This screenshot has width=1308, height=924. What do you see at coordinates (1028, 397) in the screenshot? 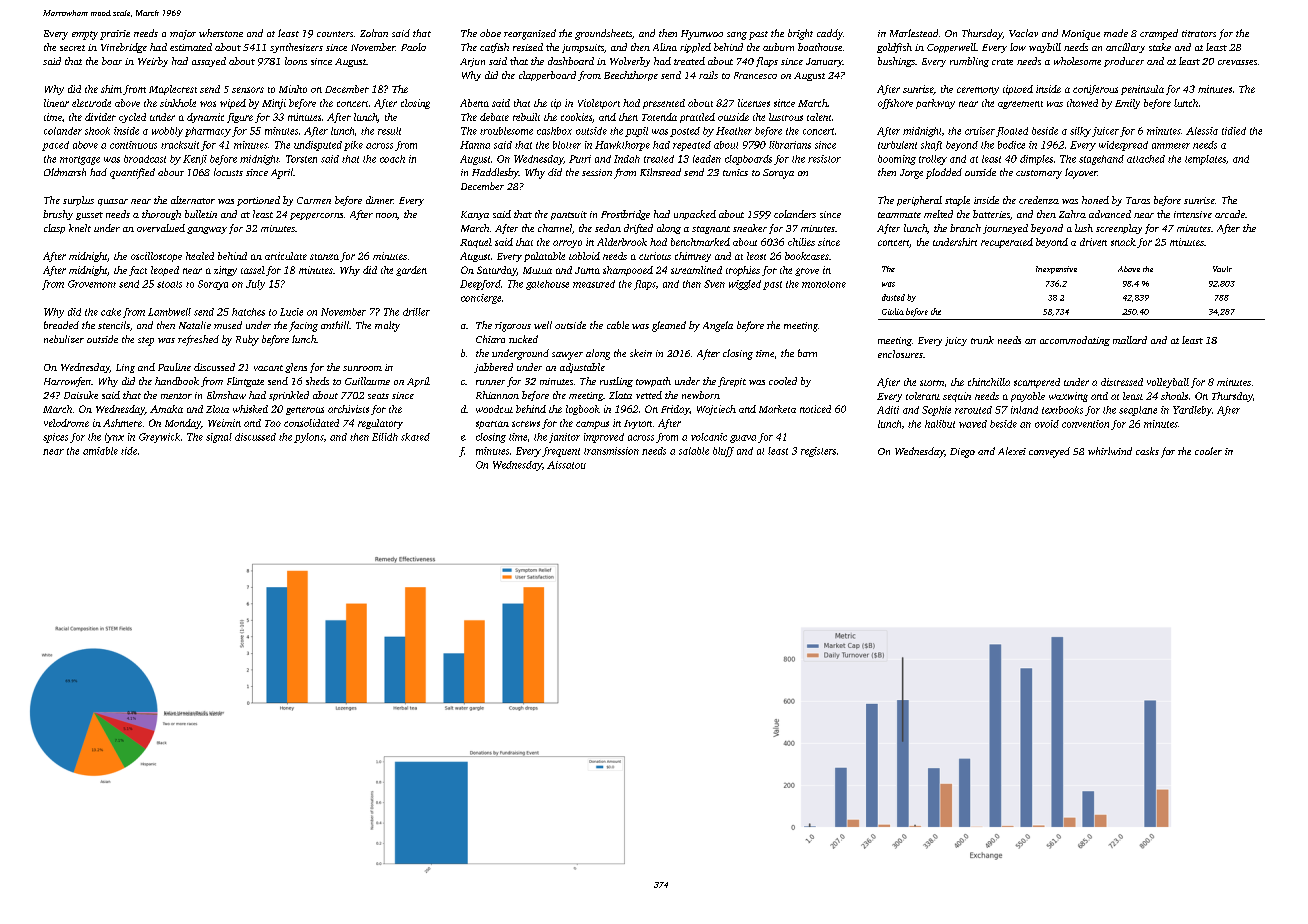
I see `payable` at bounding box center [1028, 397].
